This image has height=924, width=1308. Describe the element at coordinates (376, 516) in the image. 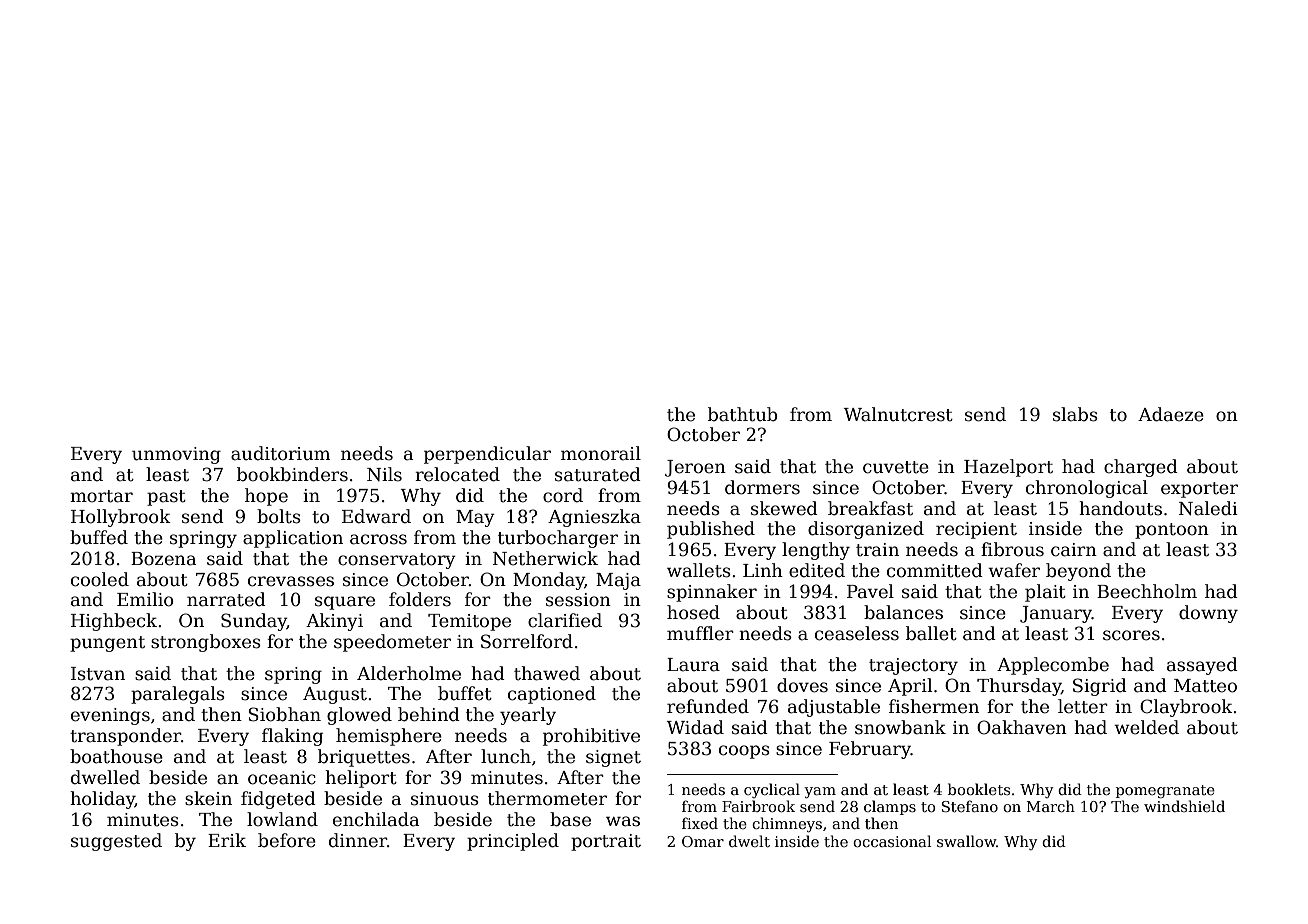

I see `Edward` at that location.
